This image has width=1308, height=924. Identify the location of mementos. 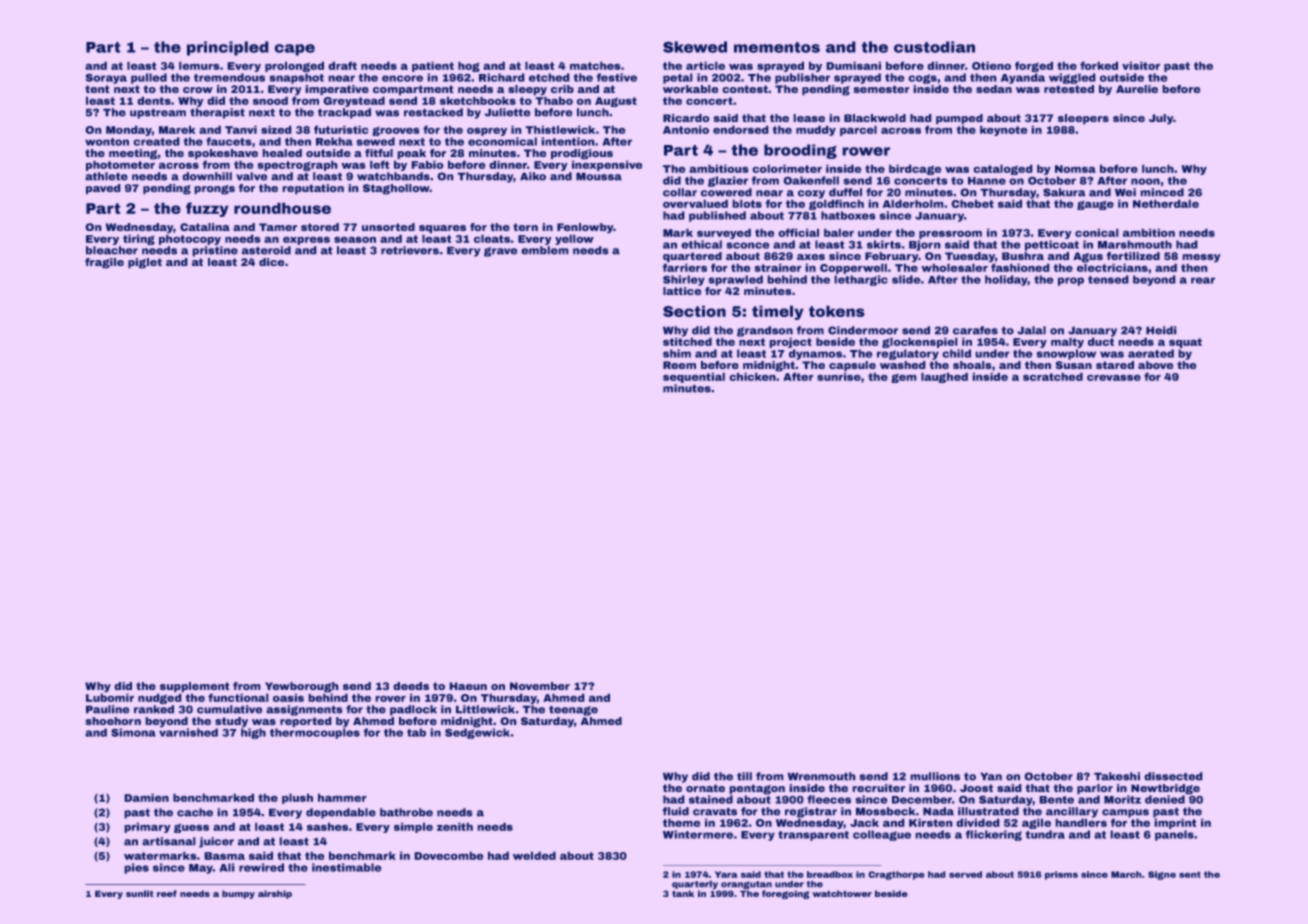
(777, 47).
